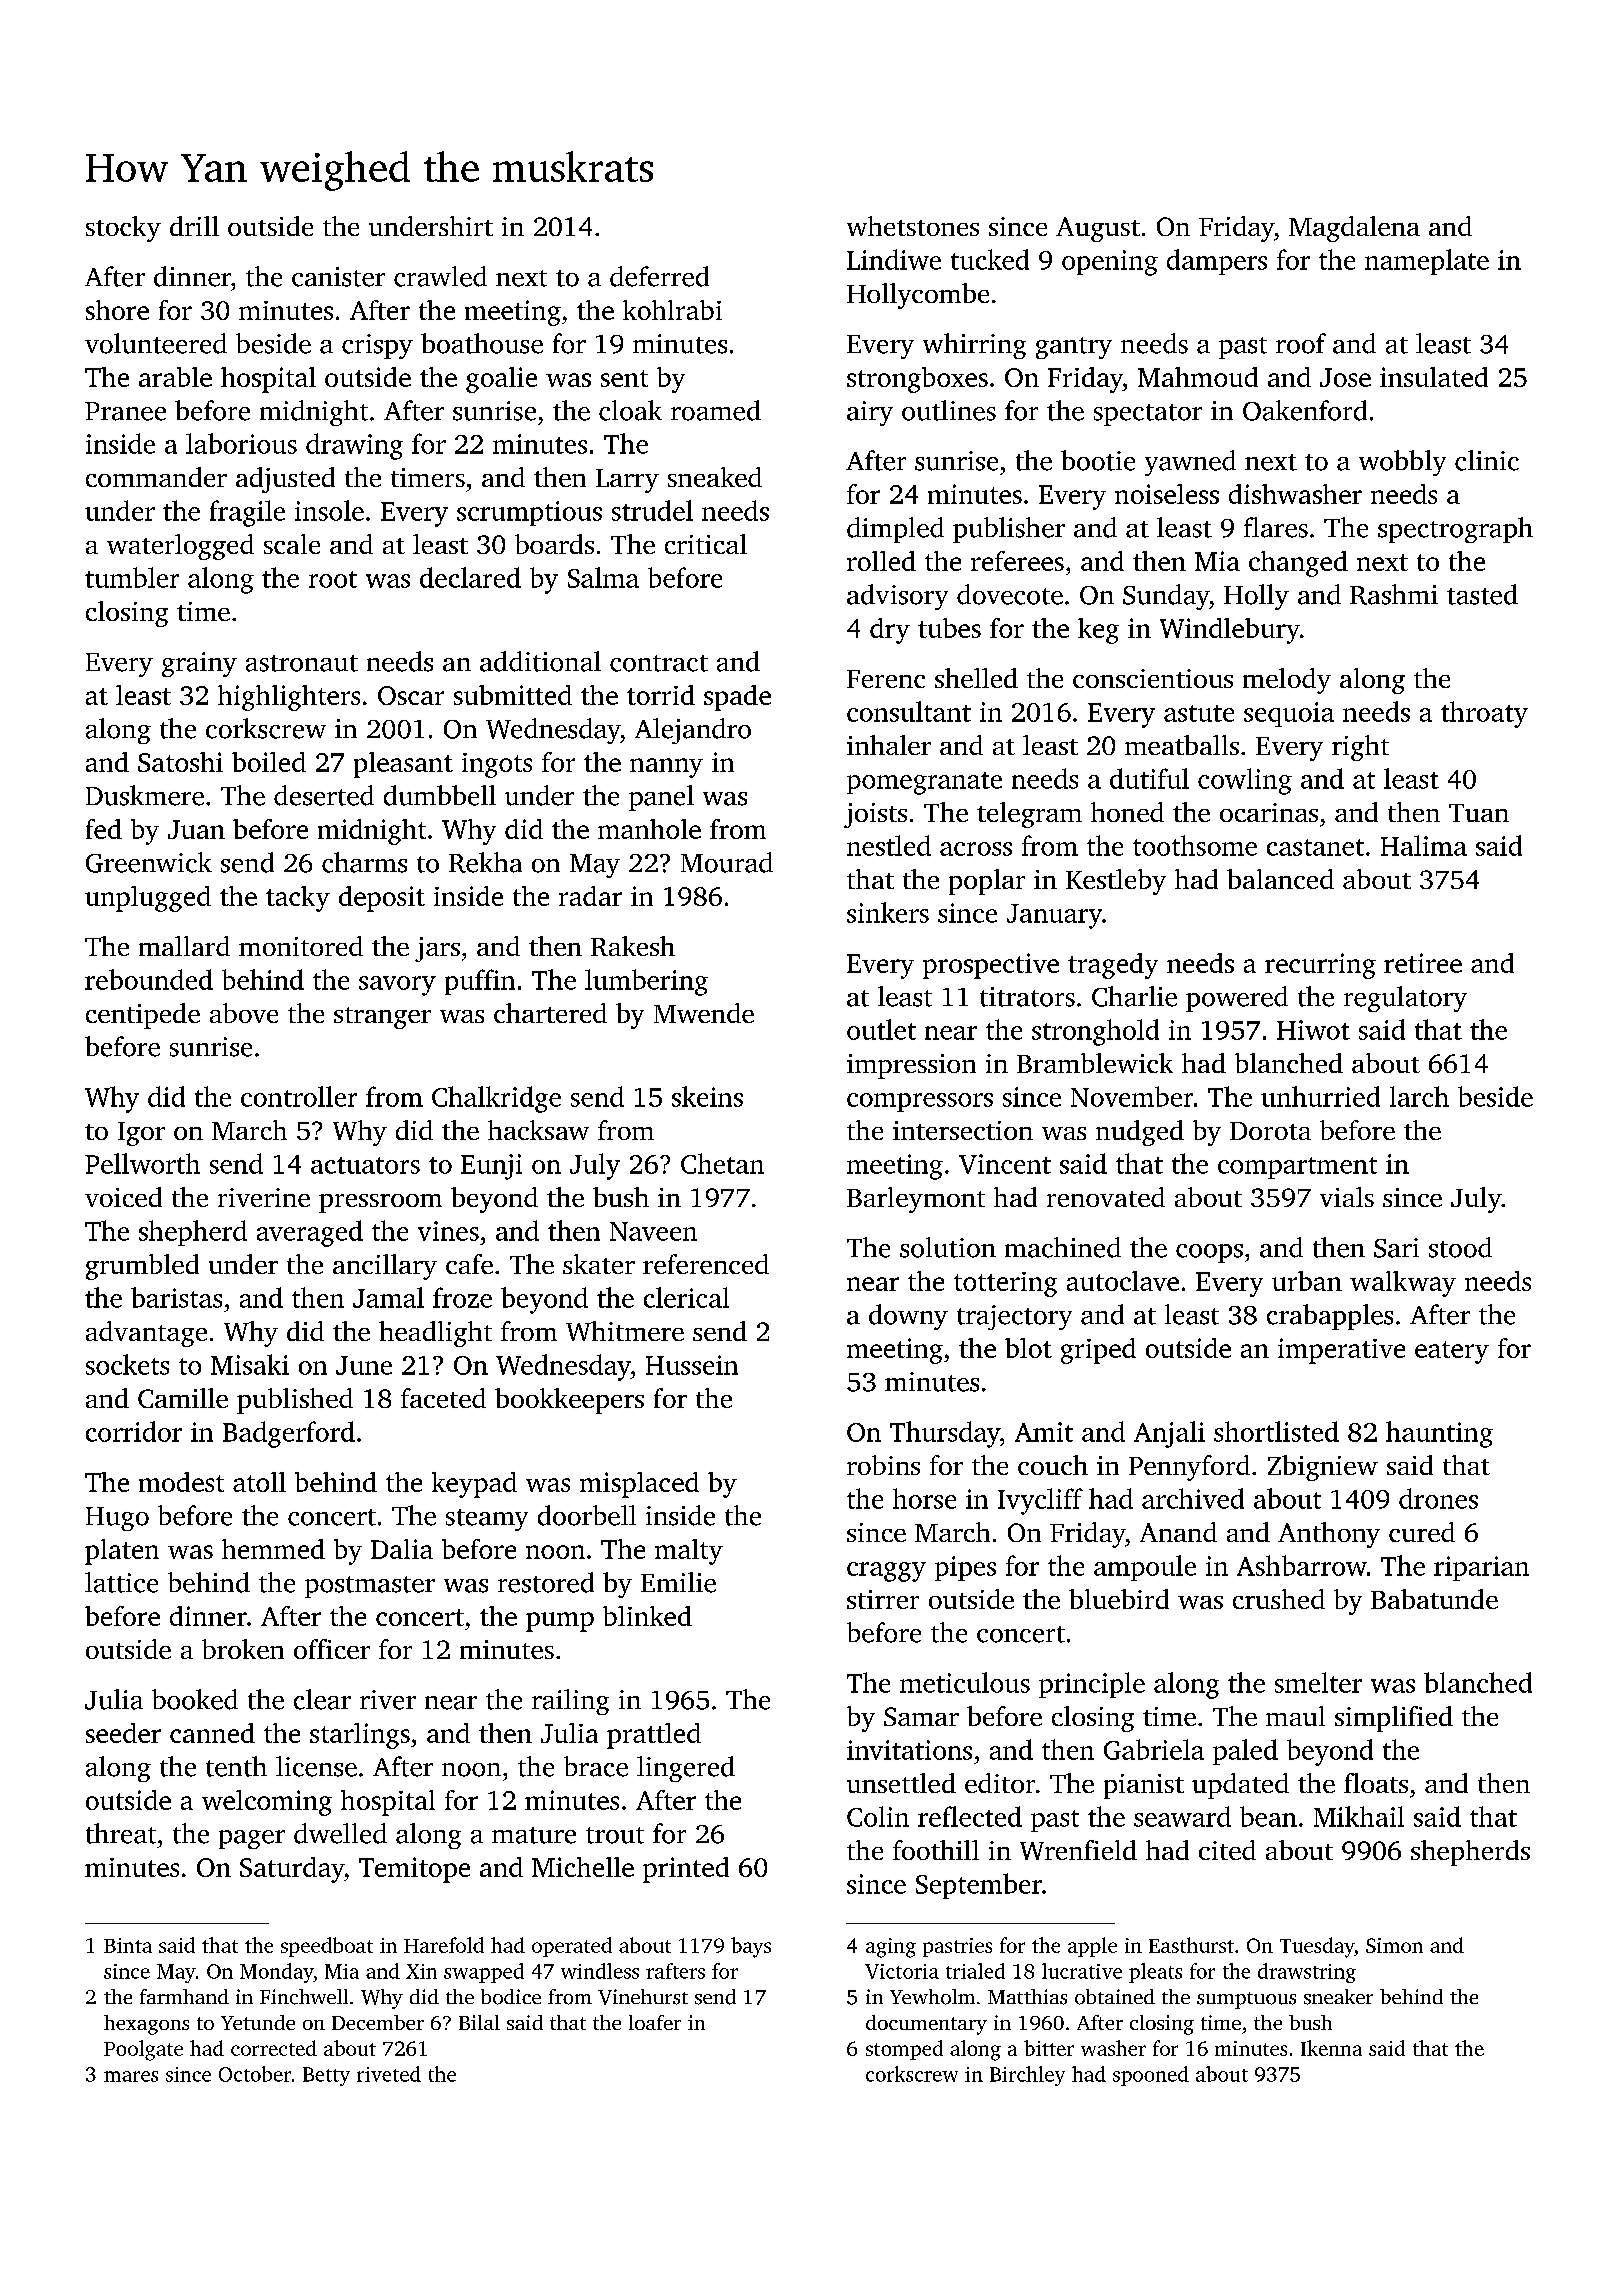  I want to click on starlings, so click(360, 1736).
